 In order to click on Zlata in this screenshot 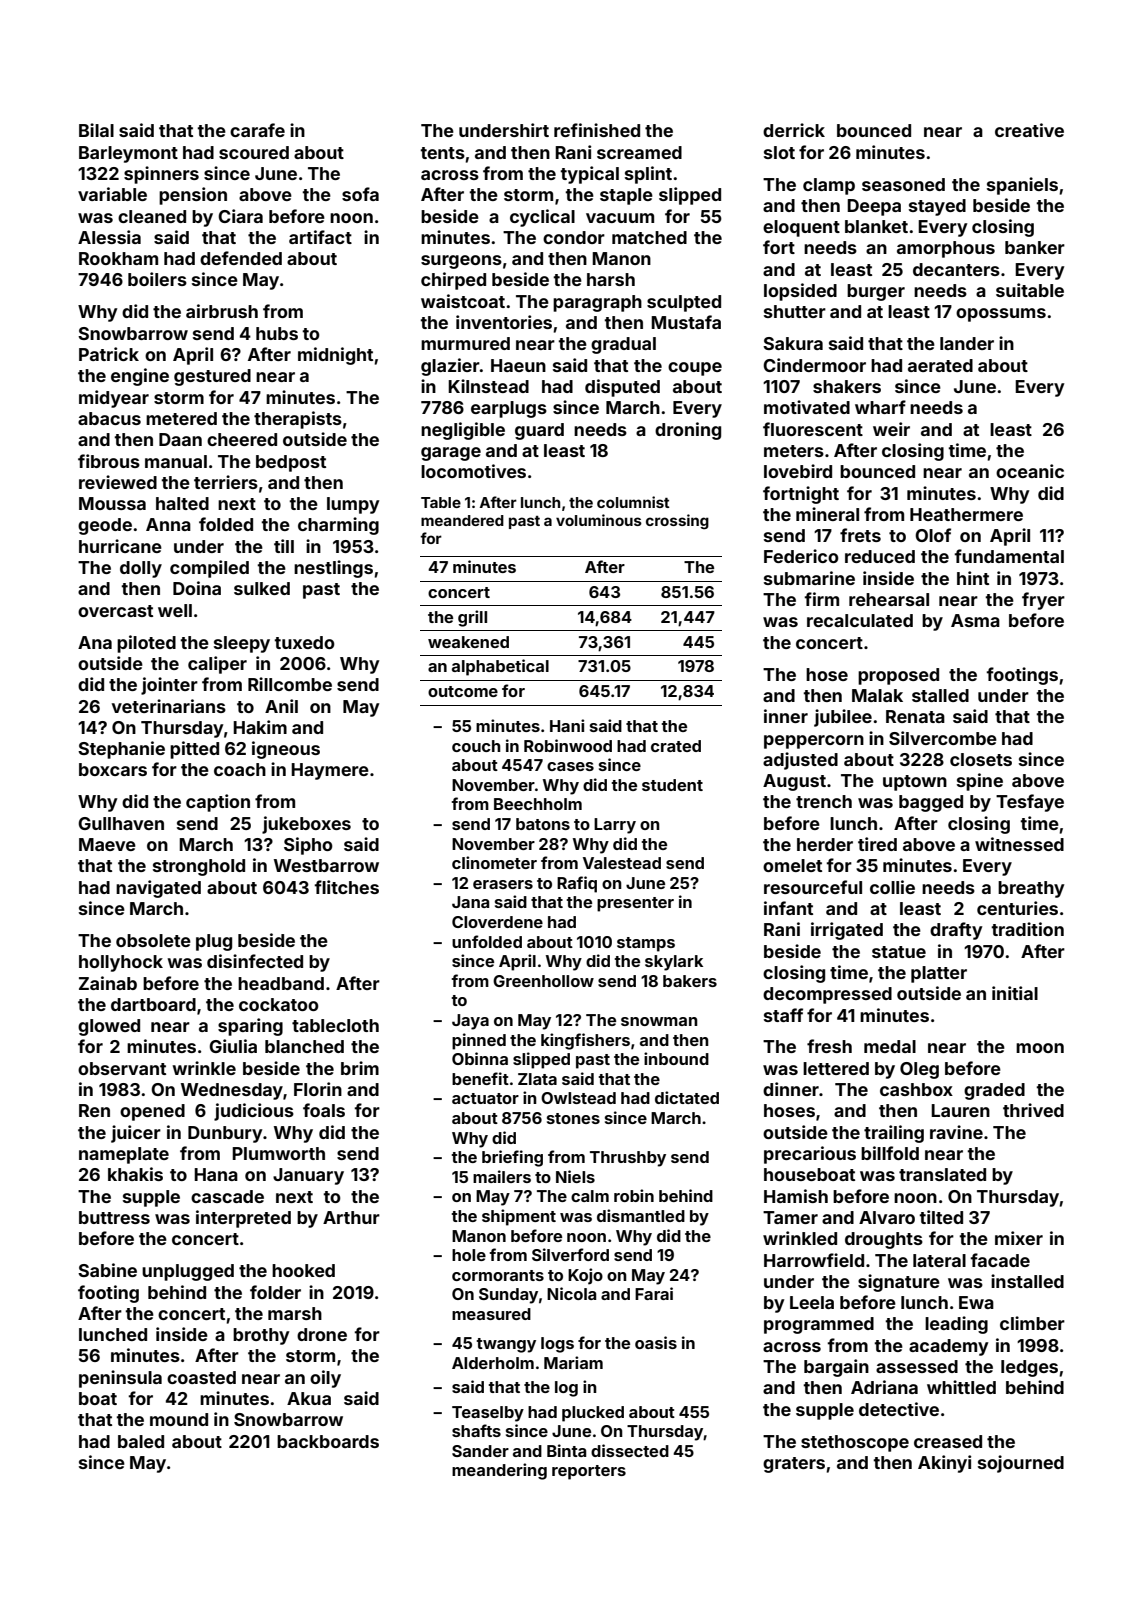, I will do `click(537, 1079)`.
